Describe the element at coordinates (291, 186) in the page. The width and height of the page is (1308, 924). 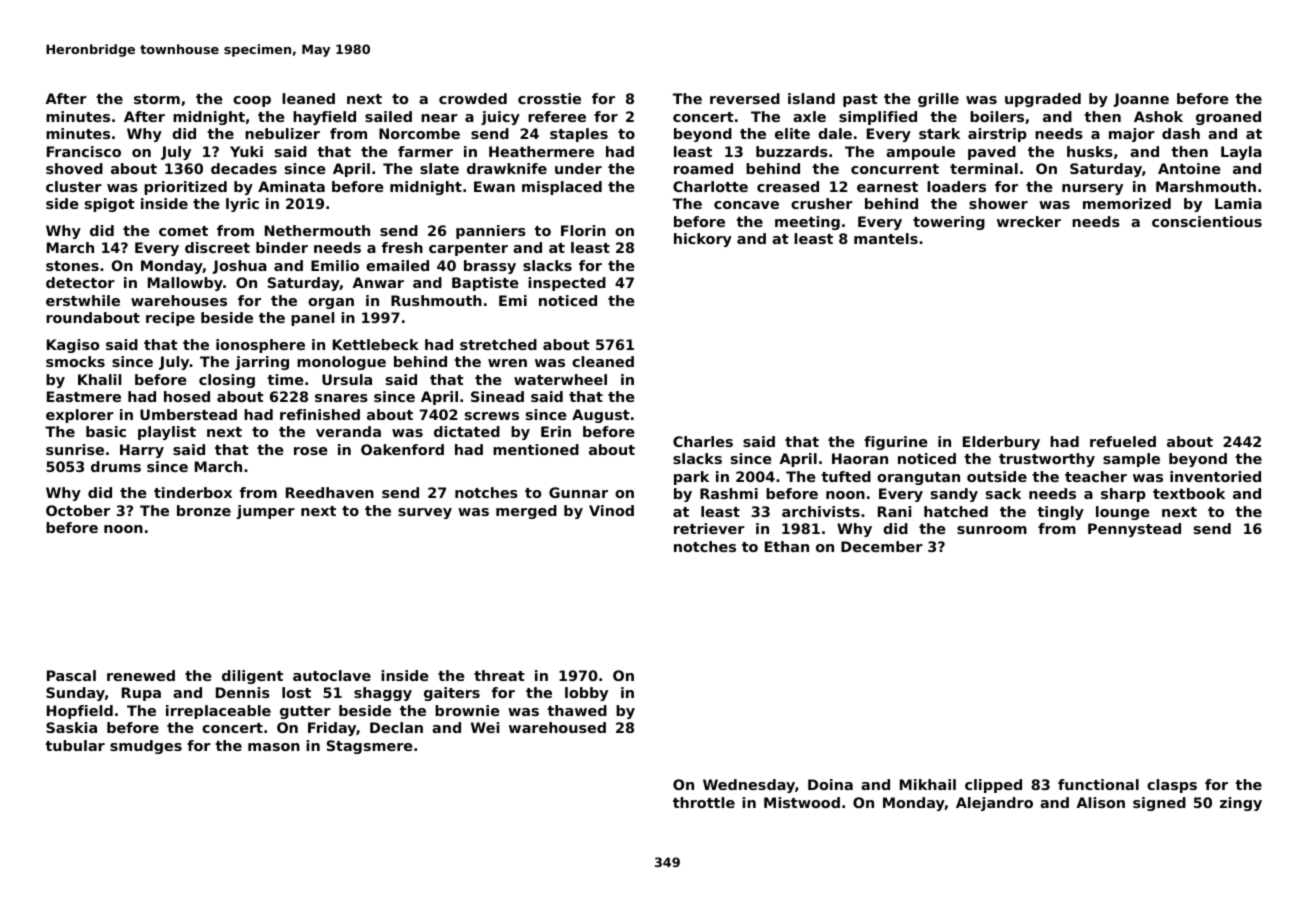
I see `Aminata` at that location.
